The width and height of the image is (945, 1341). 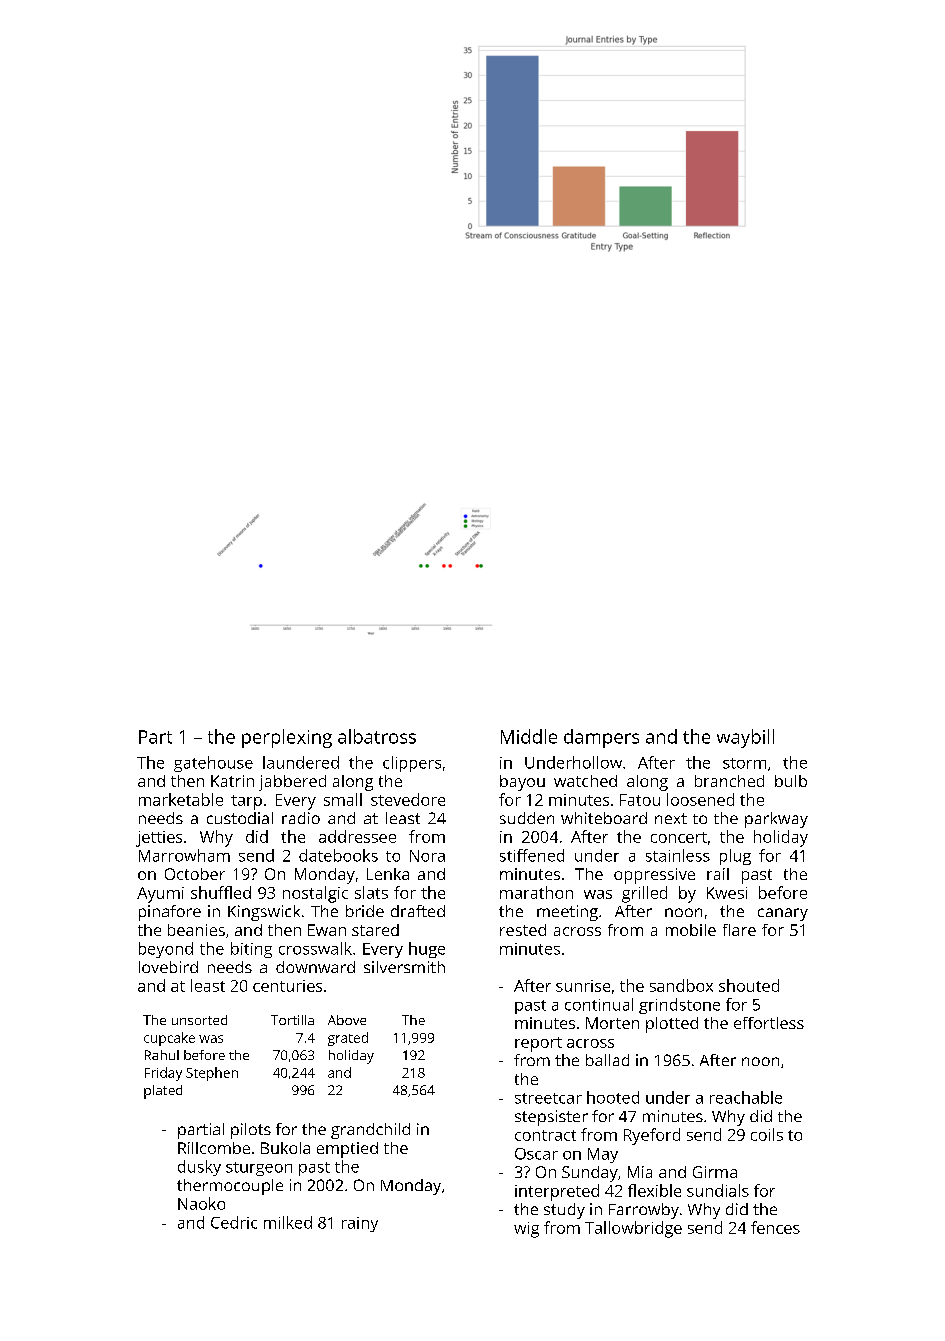 I want to click on report, so click(x=538, y=1044).
